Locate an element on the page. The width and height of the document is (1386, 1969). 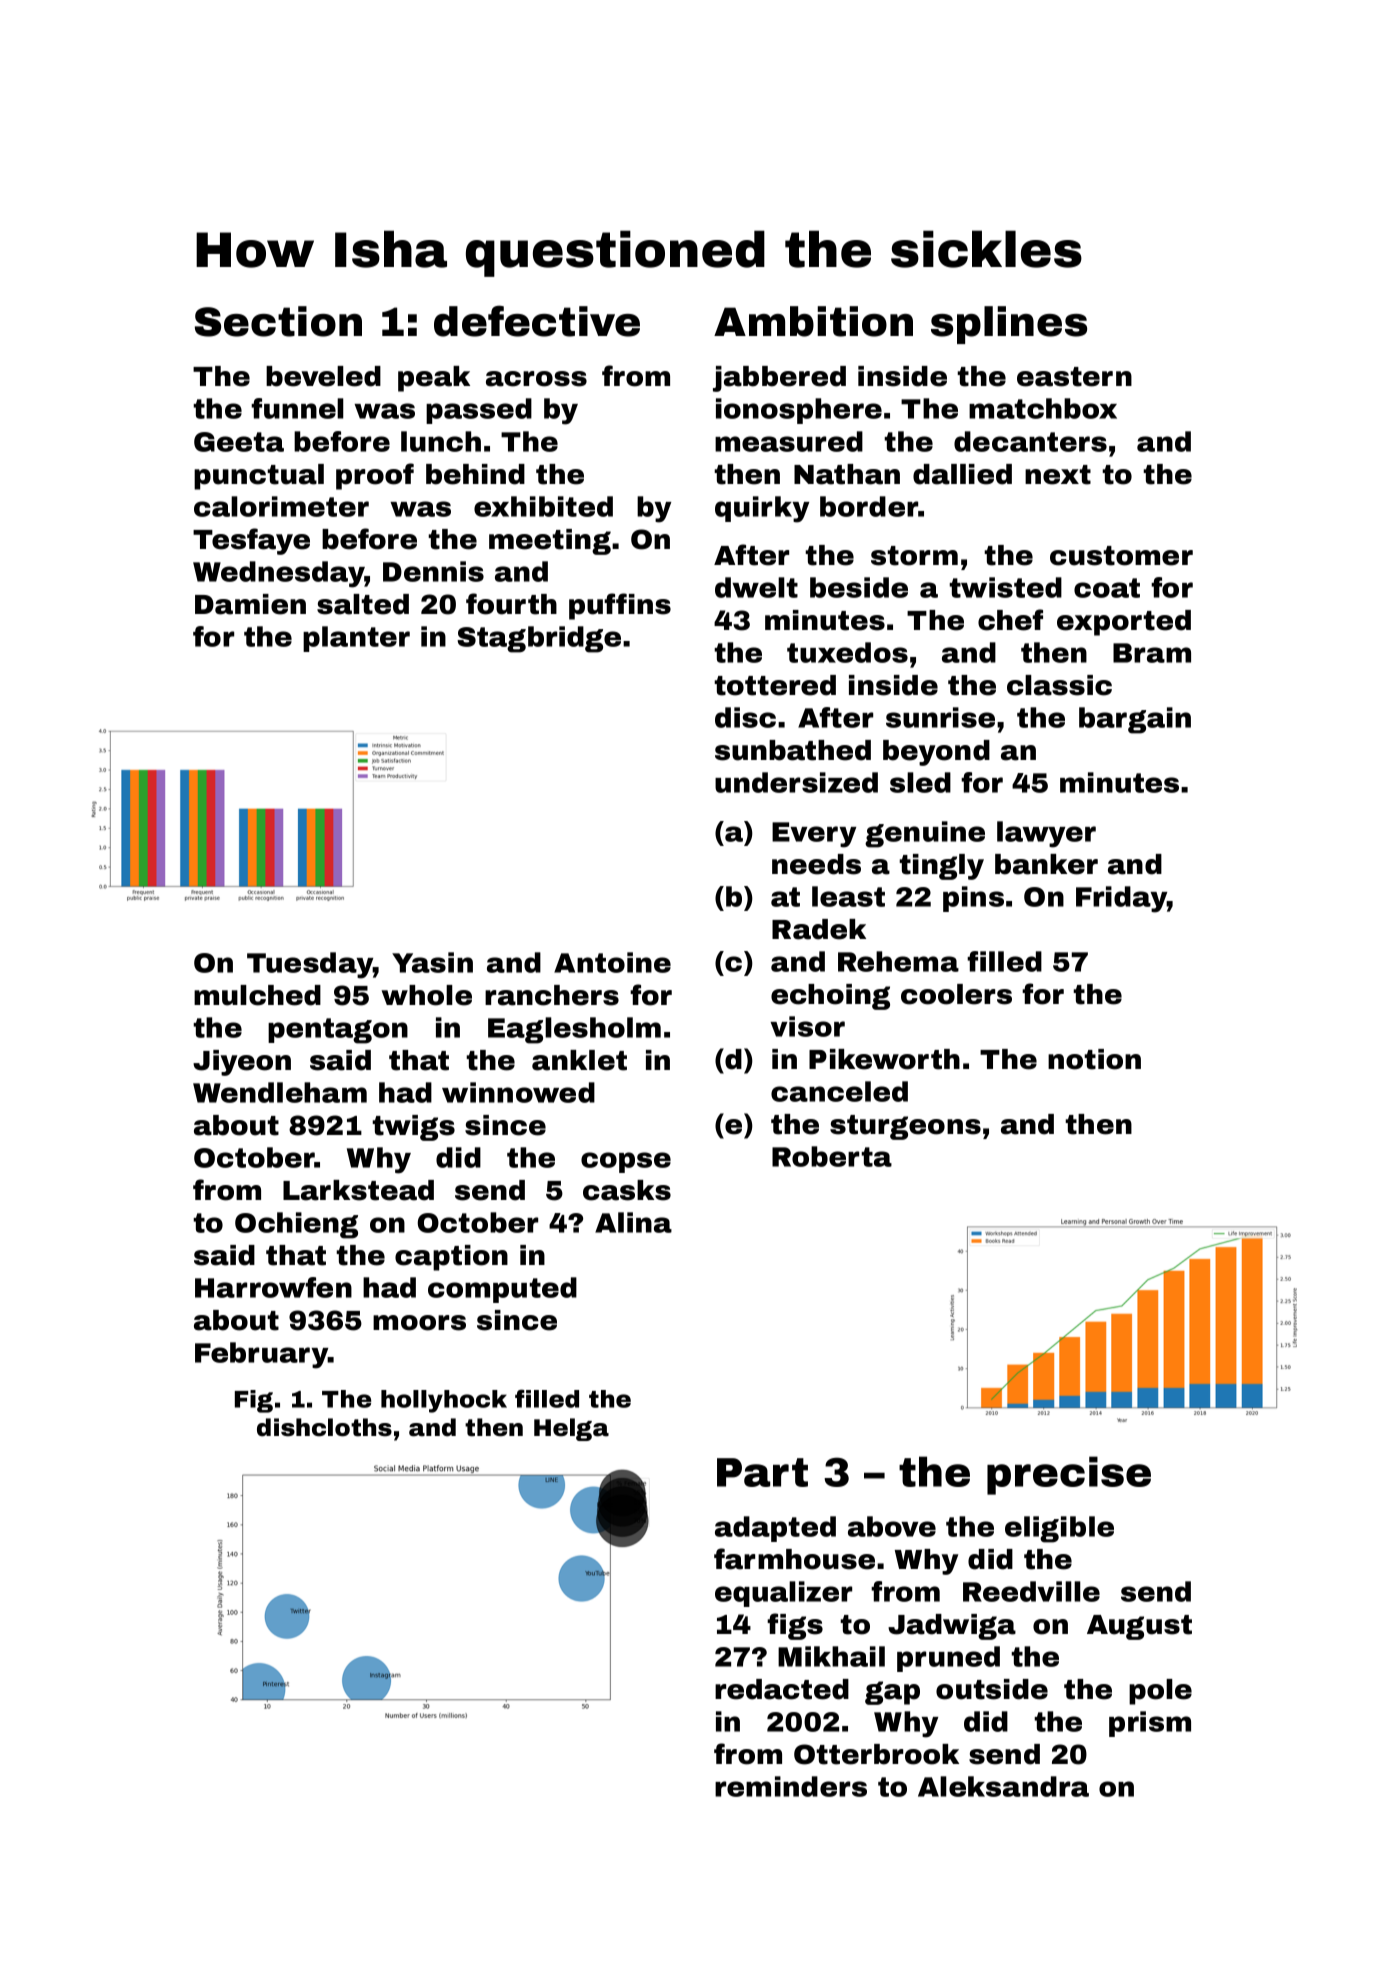
dishcloths is located at coordinates (324, 1427).
